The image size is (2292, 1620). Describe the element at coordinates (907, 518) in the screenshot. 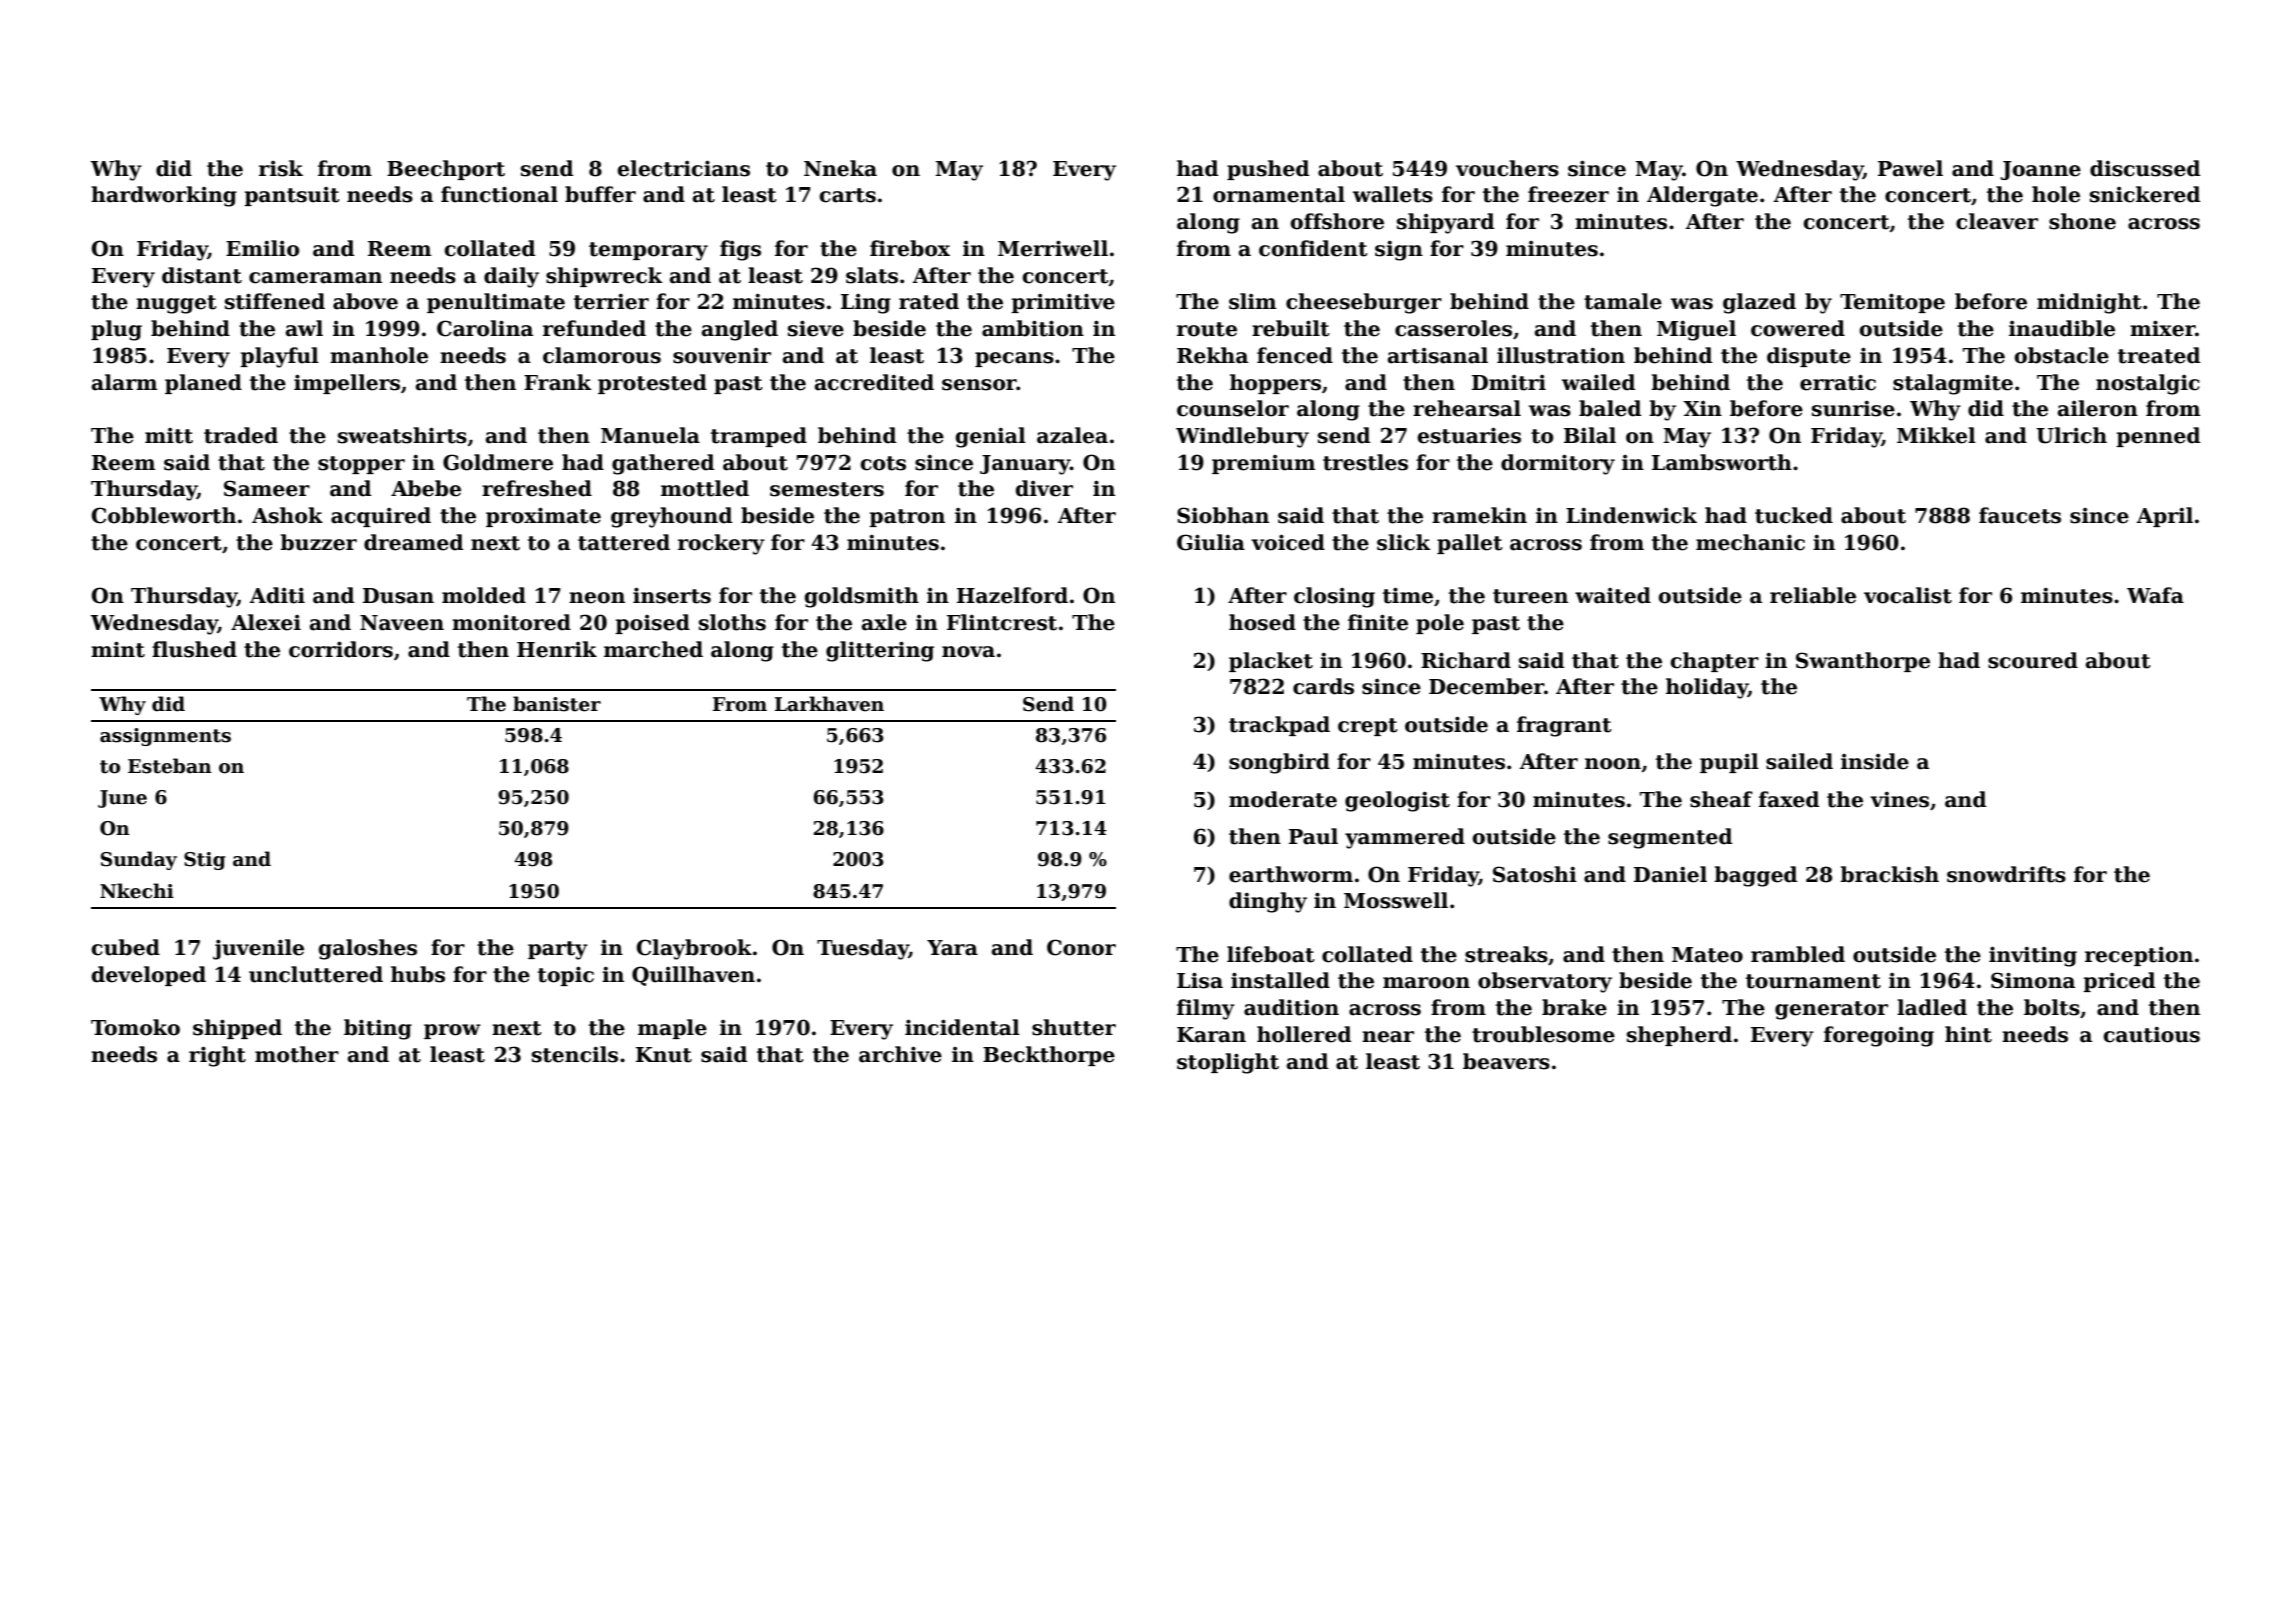

I see `patron` at that location.
